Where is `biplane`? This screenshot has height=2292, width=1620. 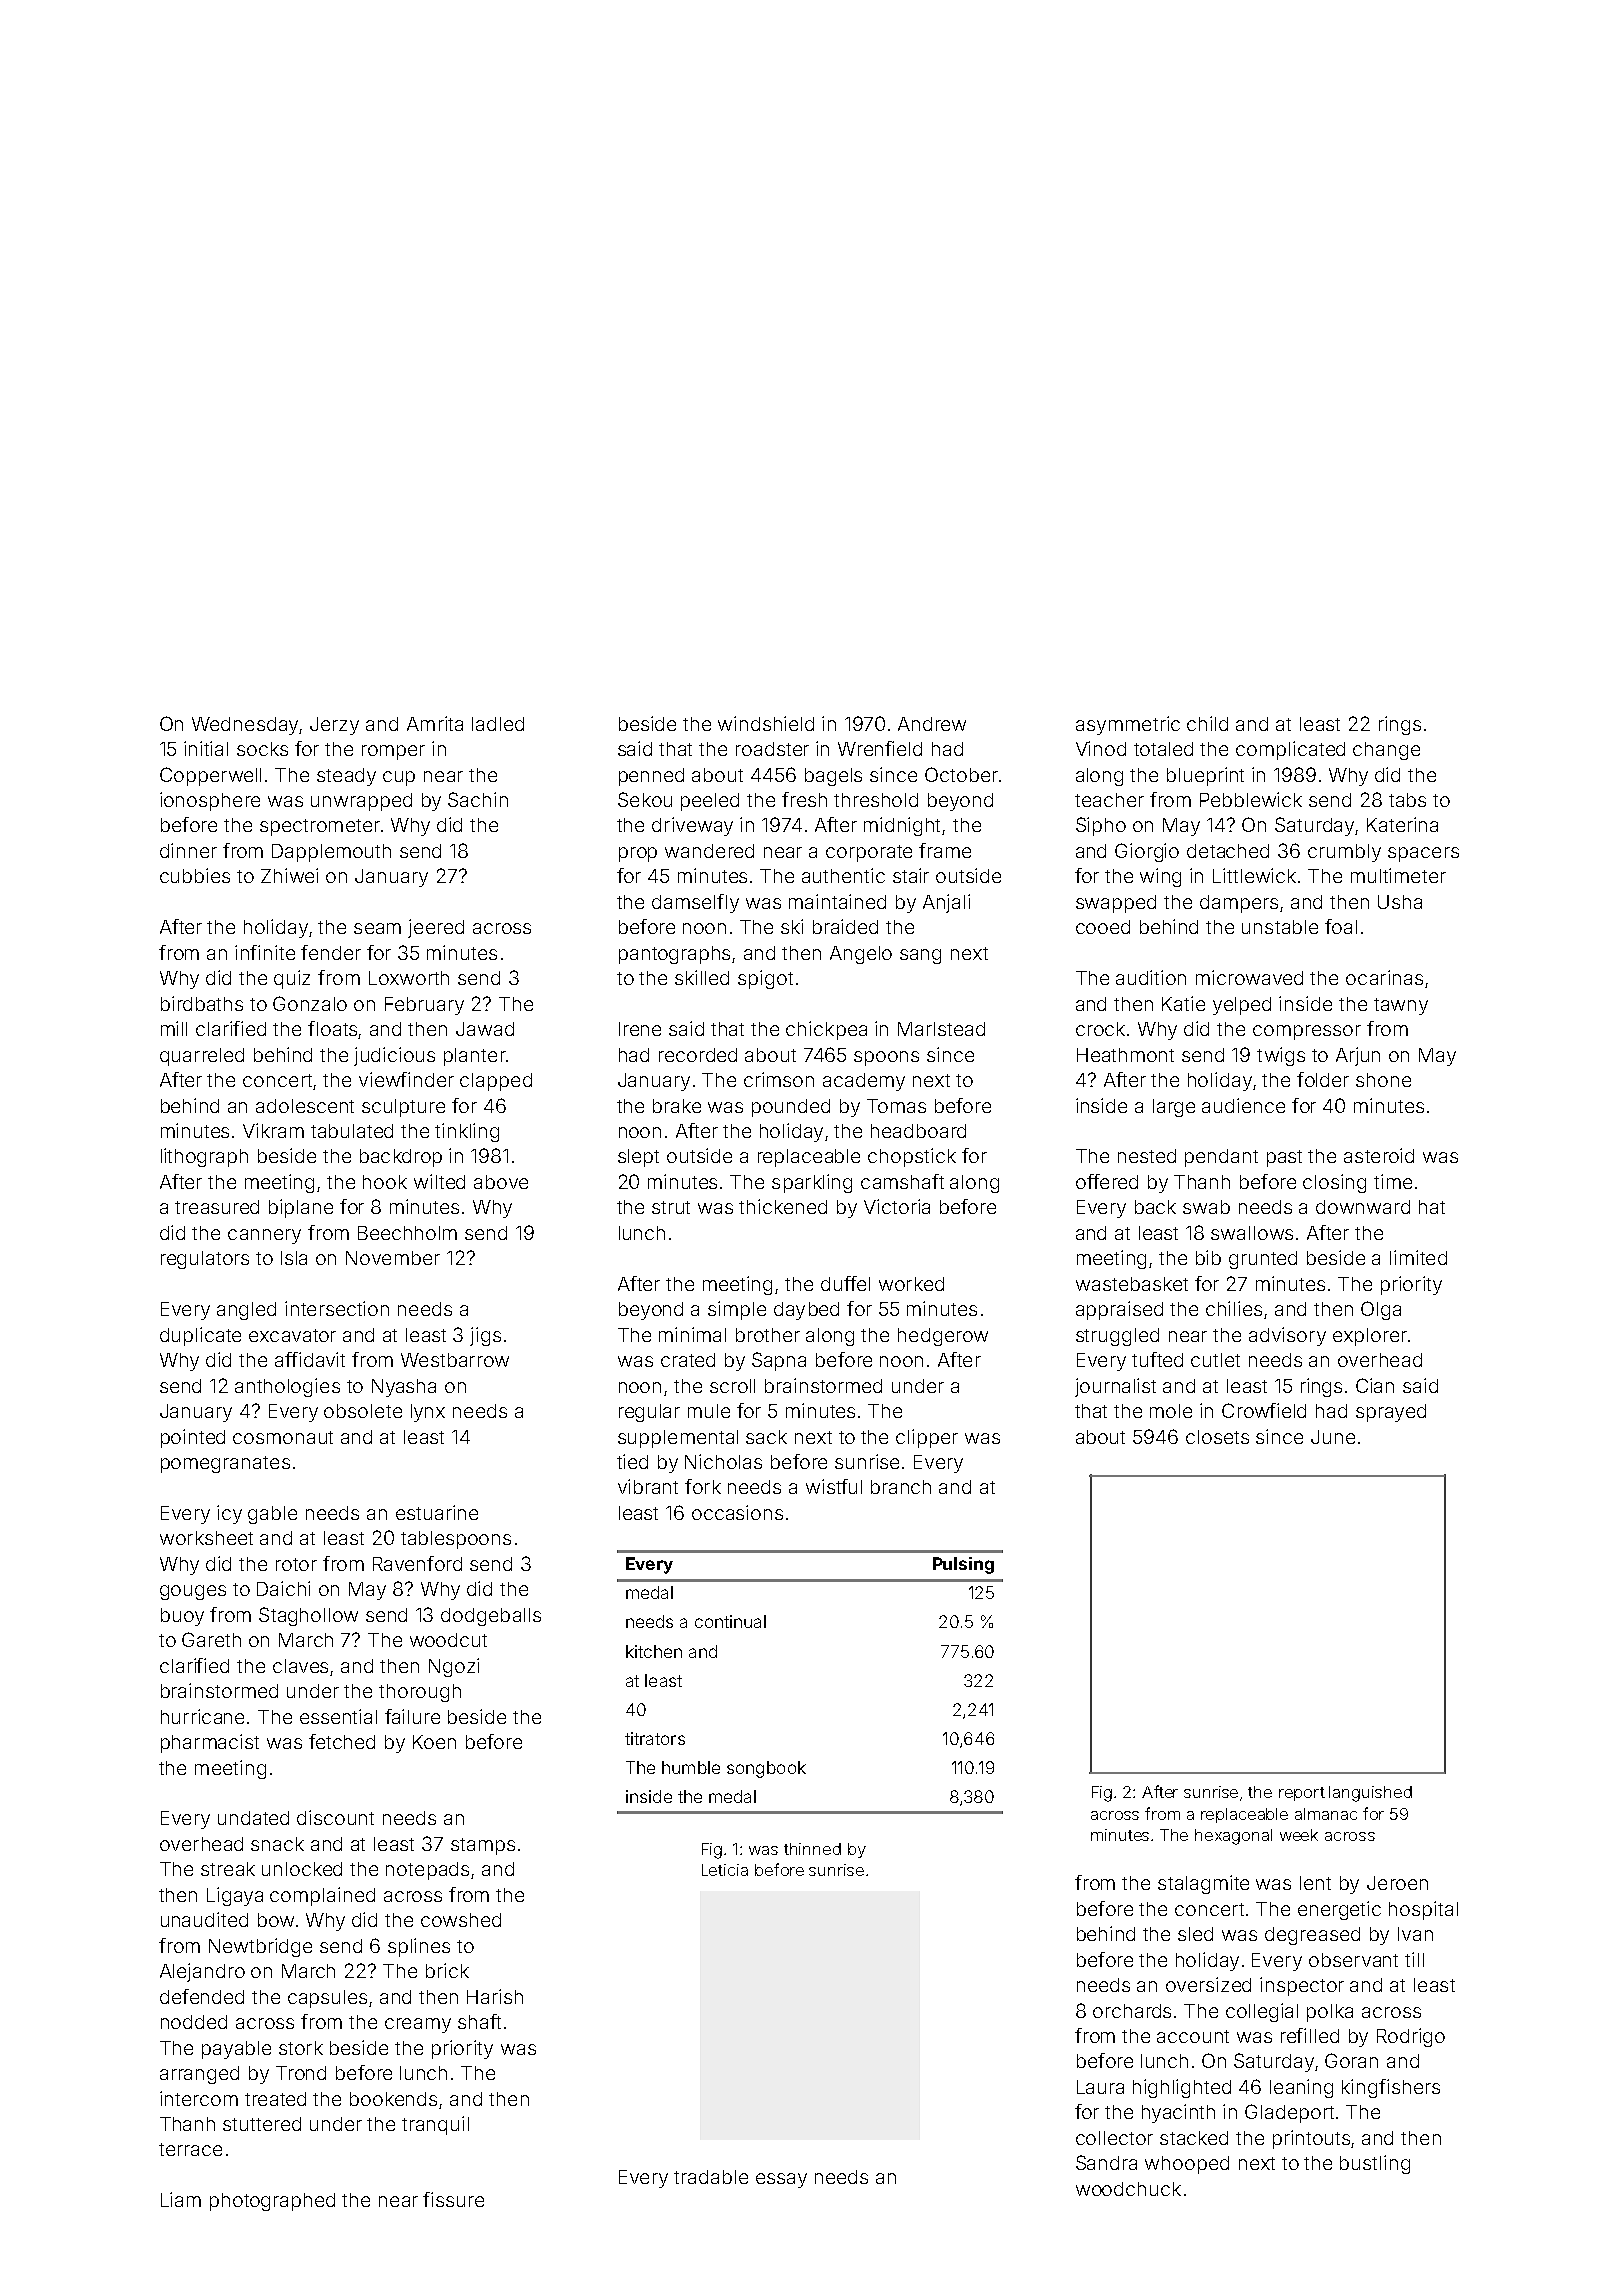 biplane is located at coordinates (301, 1208).
